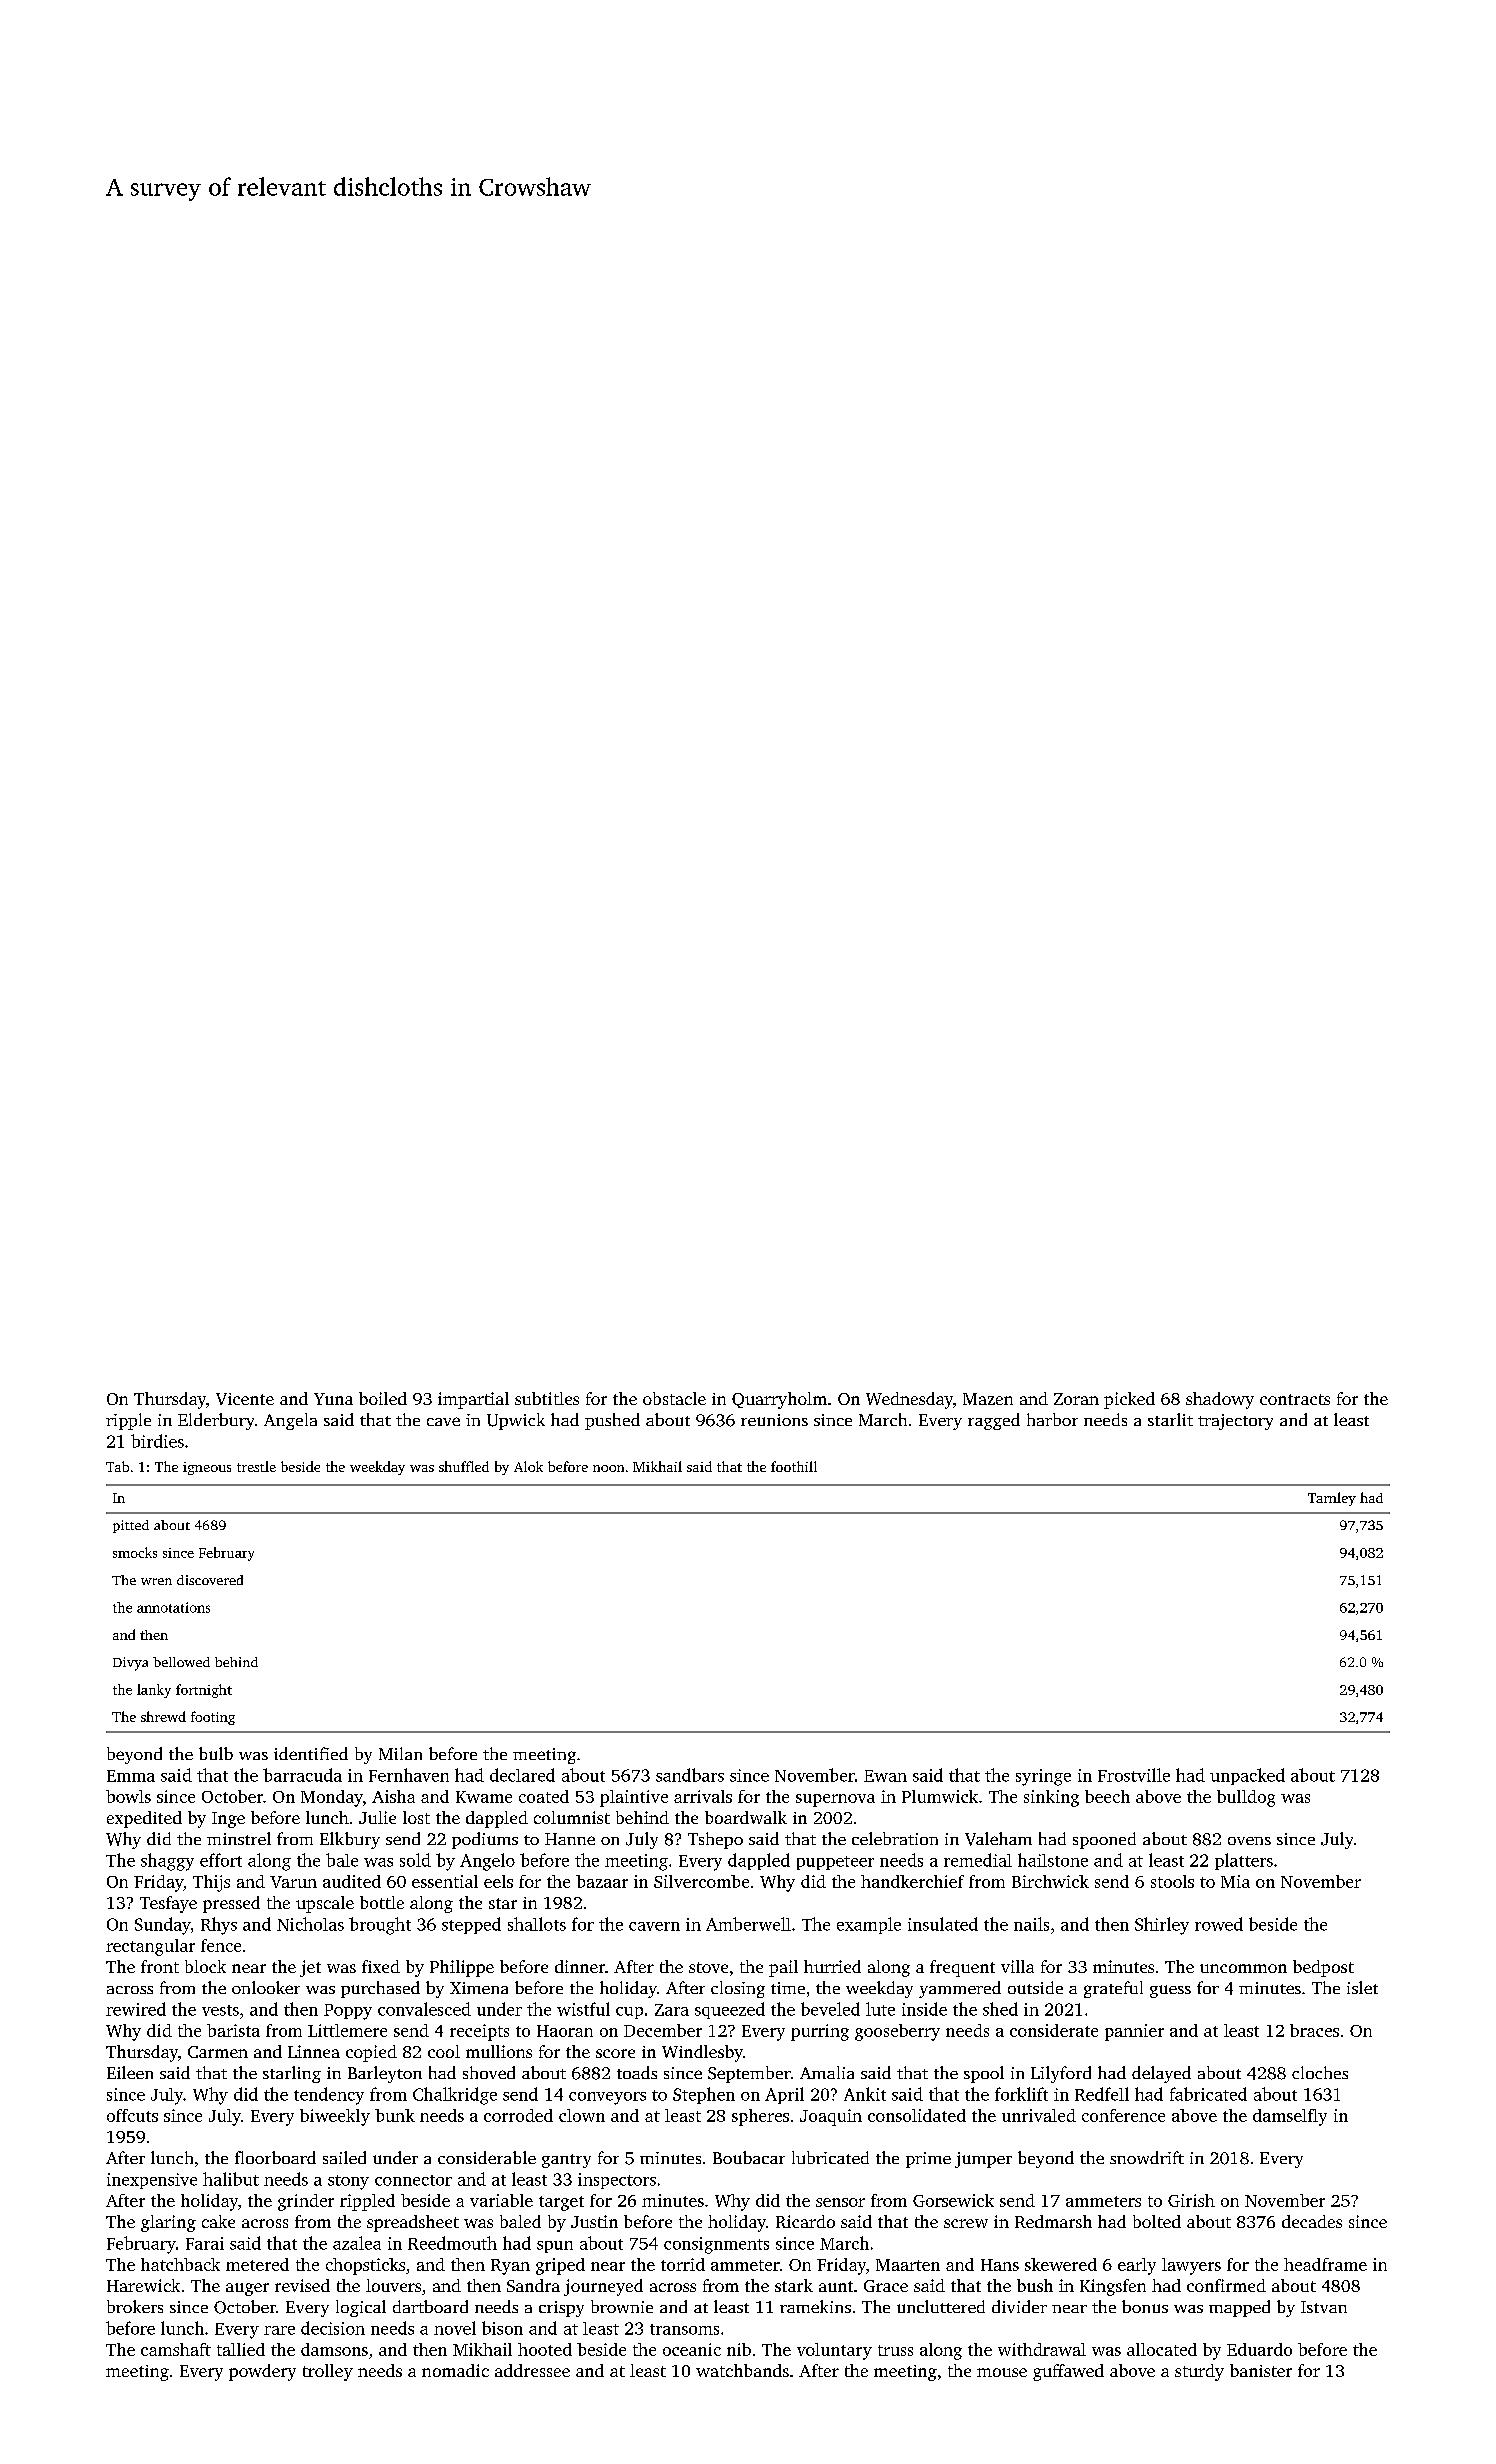 The image size is (1496, 2464). I want to click on revised, so click(302, 2285).
